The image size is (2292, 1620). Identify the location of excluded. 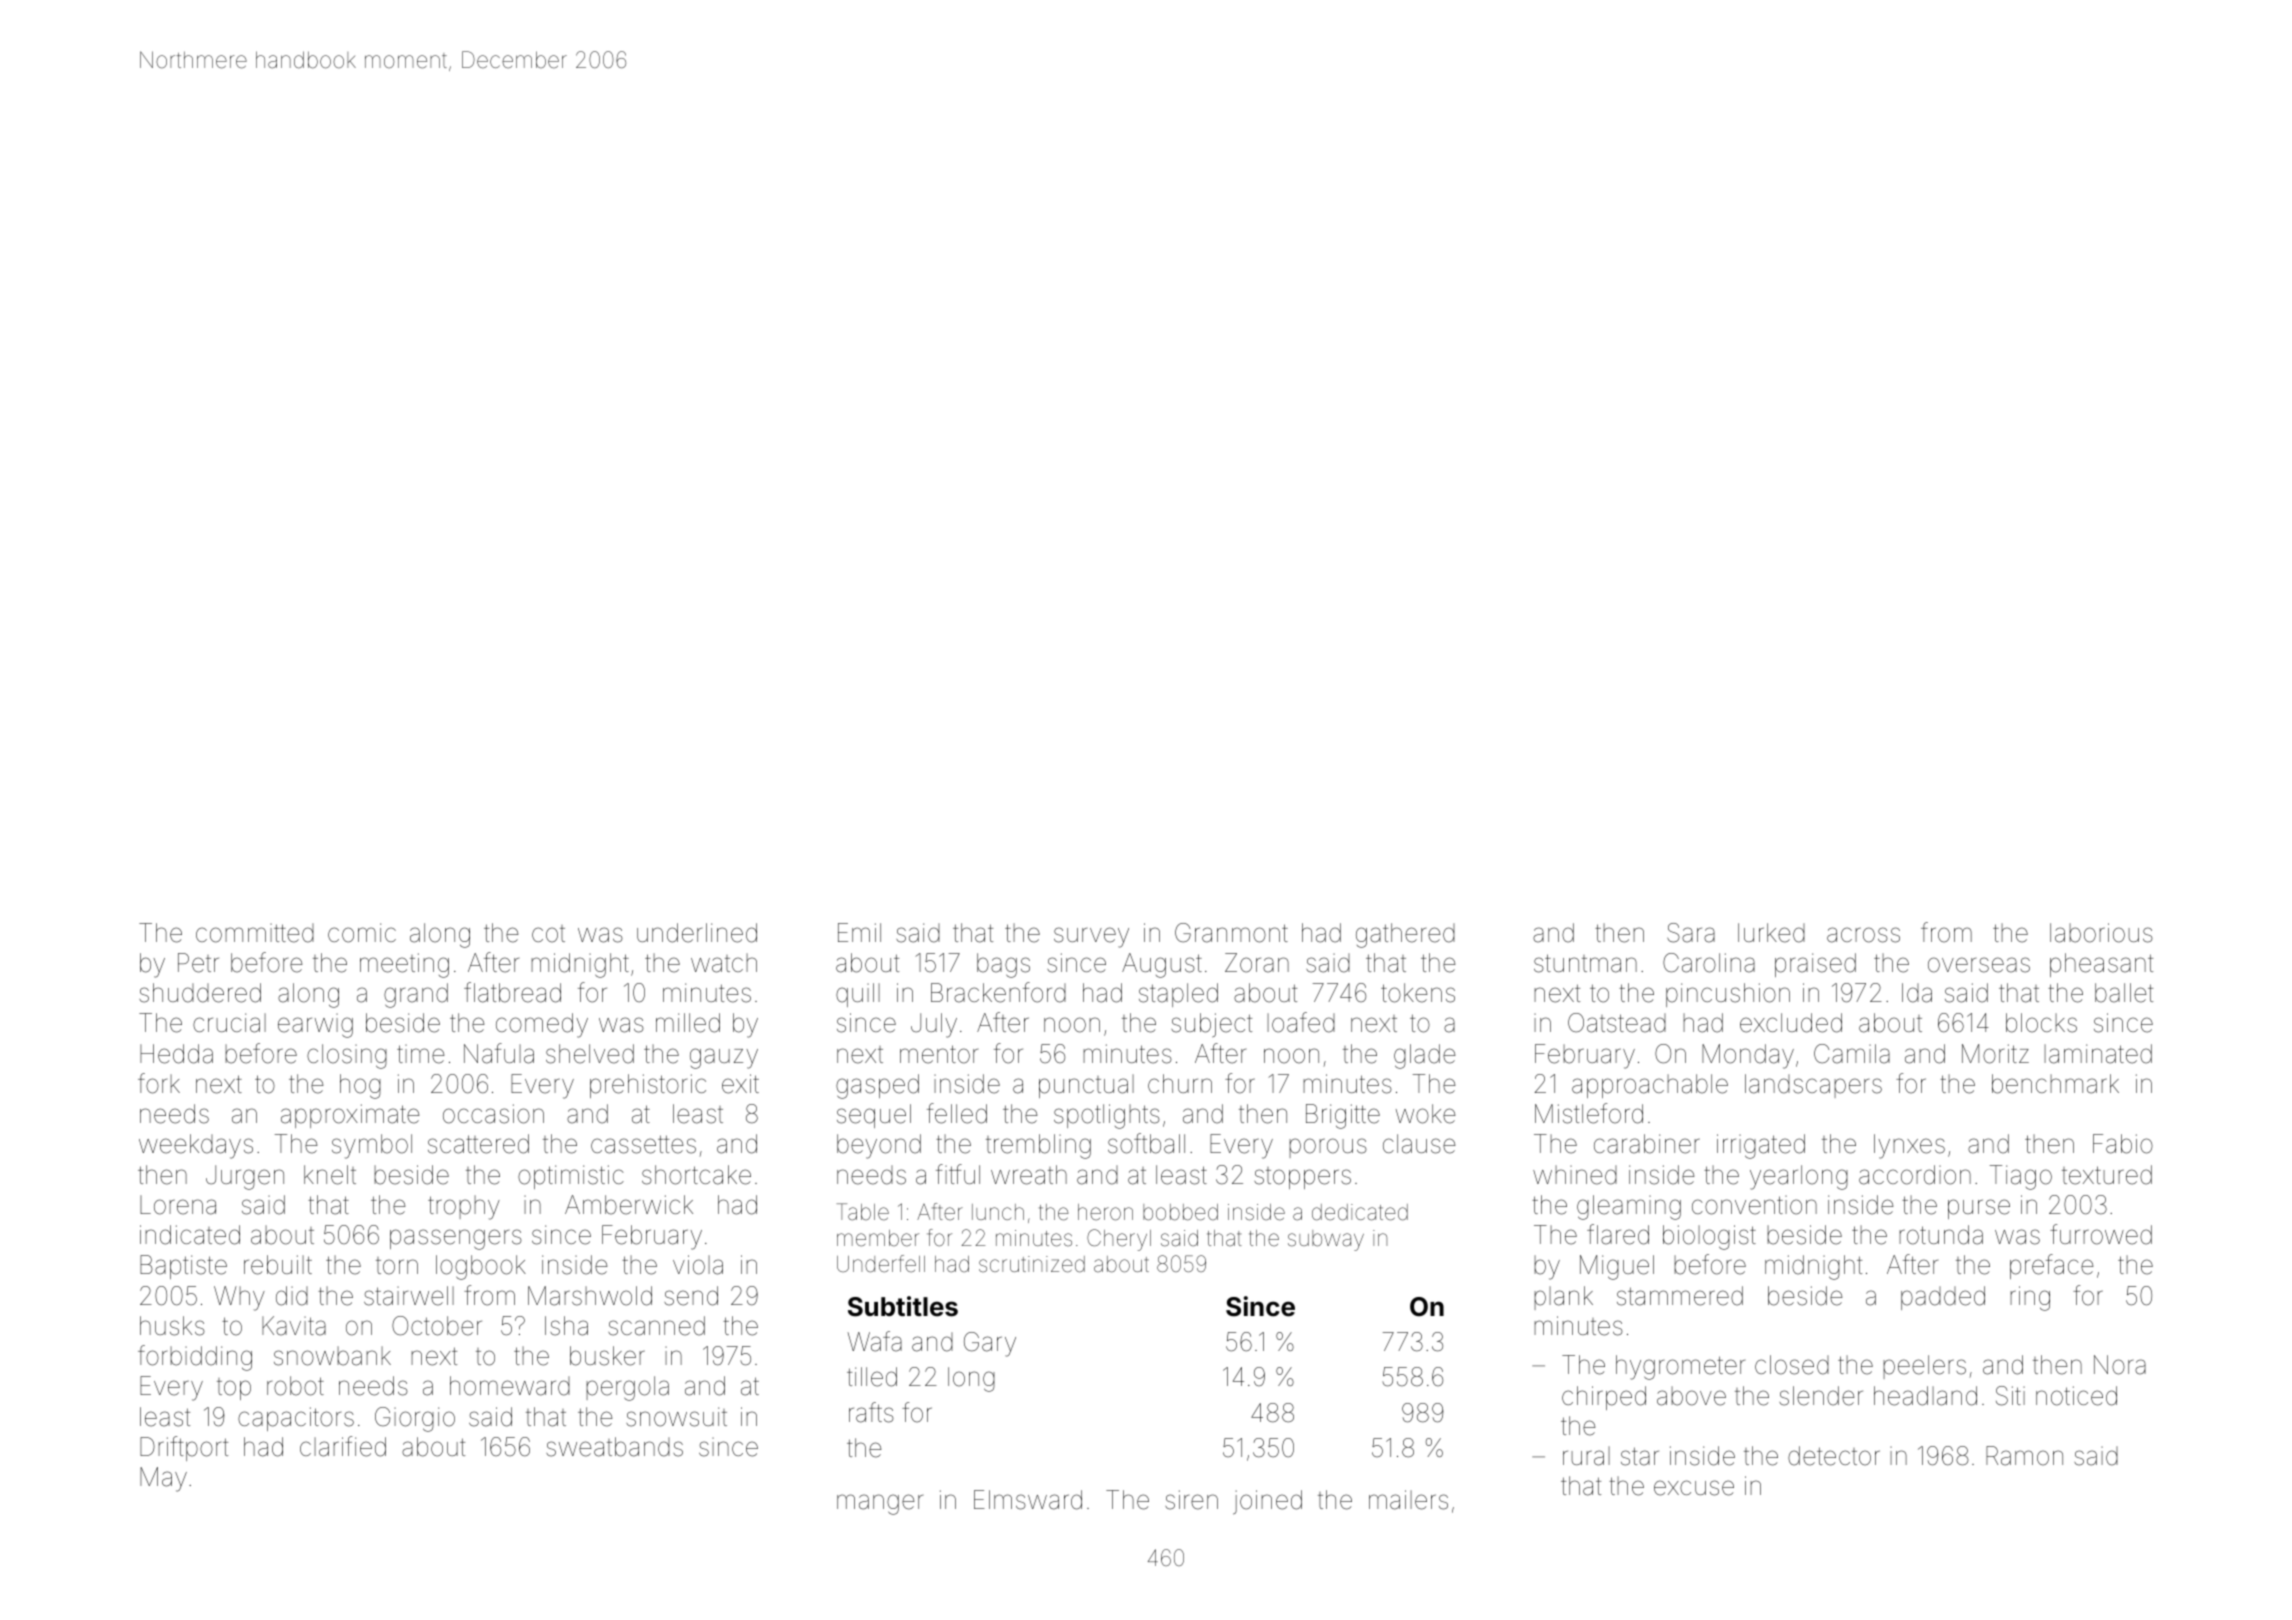
(1791, 1023).
